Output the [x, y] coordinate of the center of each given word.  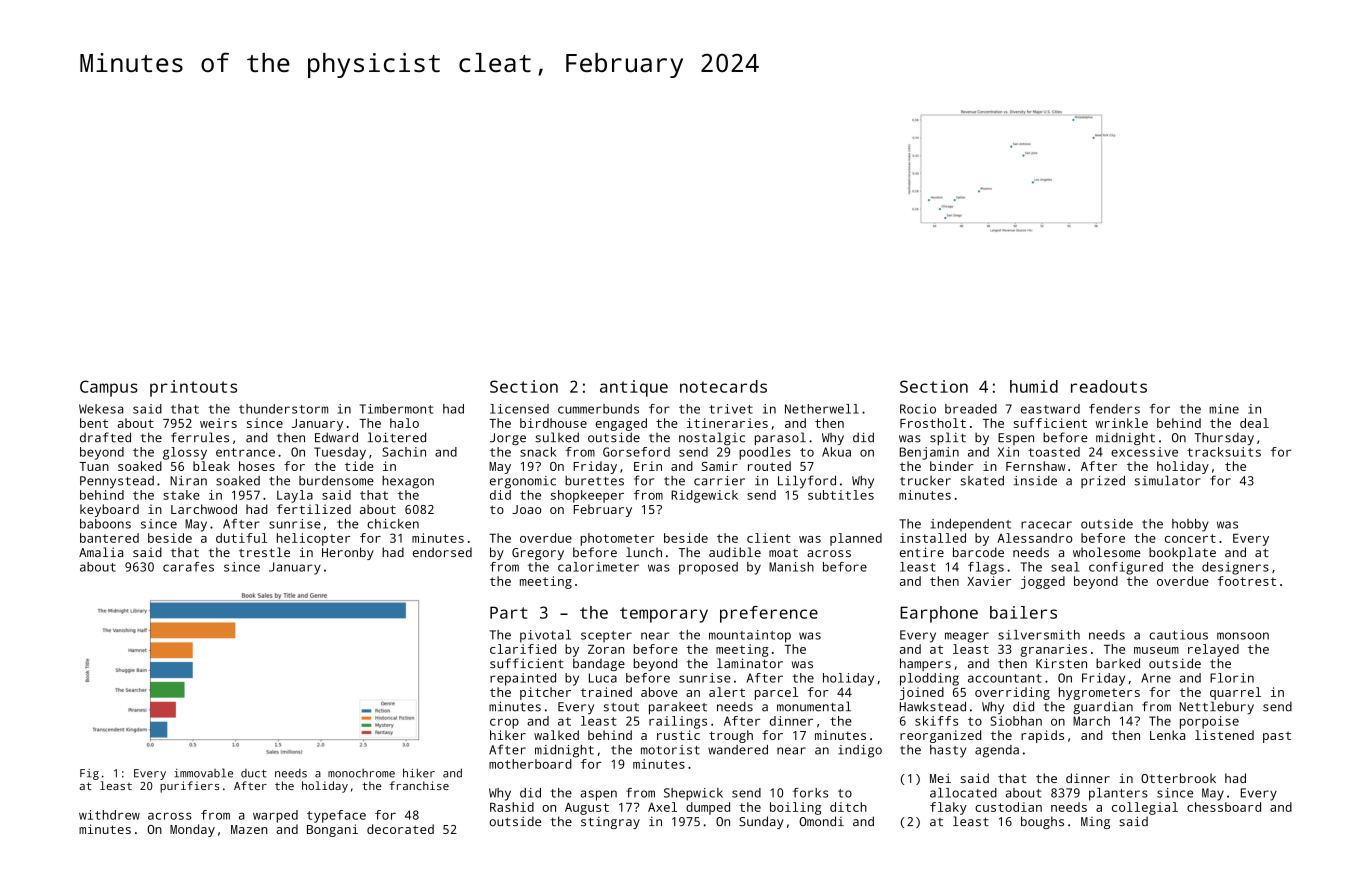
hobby [1190, 525]
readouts [1109, 386]
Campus [109, 388]
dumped [708, 808]
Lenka [1167, 735]
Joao [526, 509]
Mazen [249, 829]
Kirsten [1061, 663]
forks [810, 793]
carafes [188, 567]
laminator [750, 663]
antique [634, 388]
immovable [203, 773]
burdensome [336, 481]
